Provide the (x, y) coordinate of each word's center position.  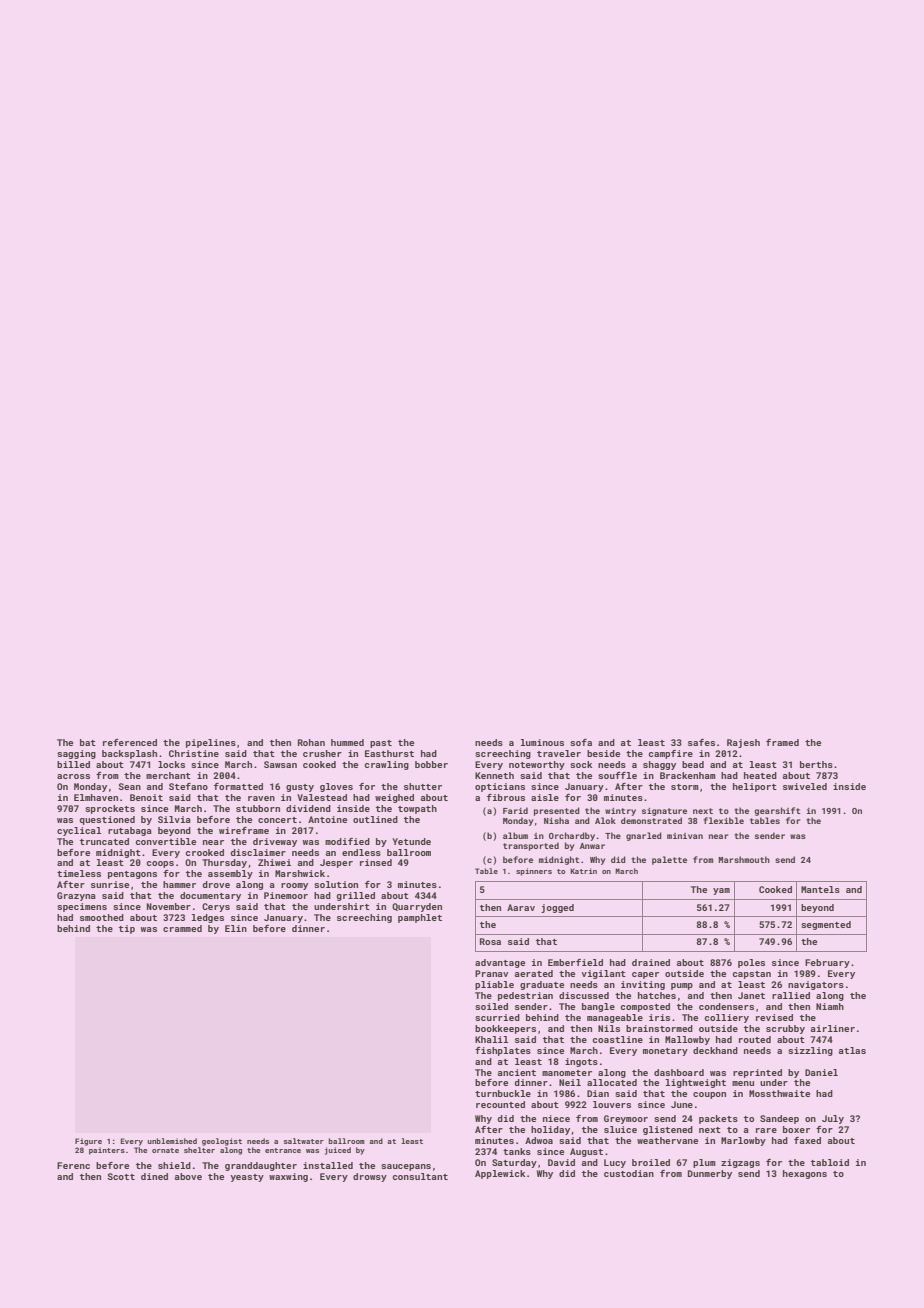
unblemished (172, 1141)
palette (669, 860)
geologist (222, 1142)
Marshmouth (744, 859)
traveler (559, 753)
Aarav (521, 907)
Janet (751, 995)
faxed (807, 1140)
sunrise (110, 884)
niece (556, 1118)
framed (782, 742)
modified (347, 841)
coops (160, 864)
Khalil (491, 1039)
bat (88, 742)
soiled (491, 1006)
